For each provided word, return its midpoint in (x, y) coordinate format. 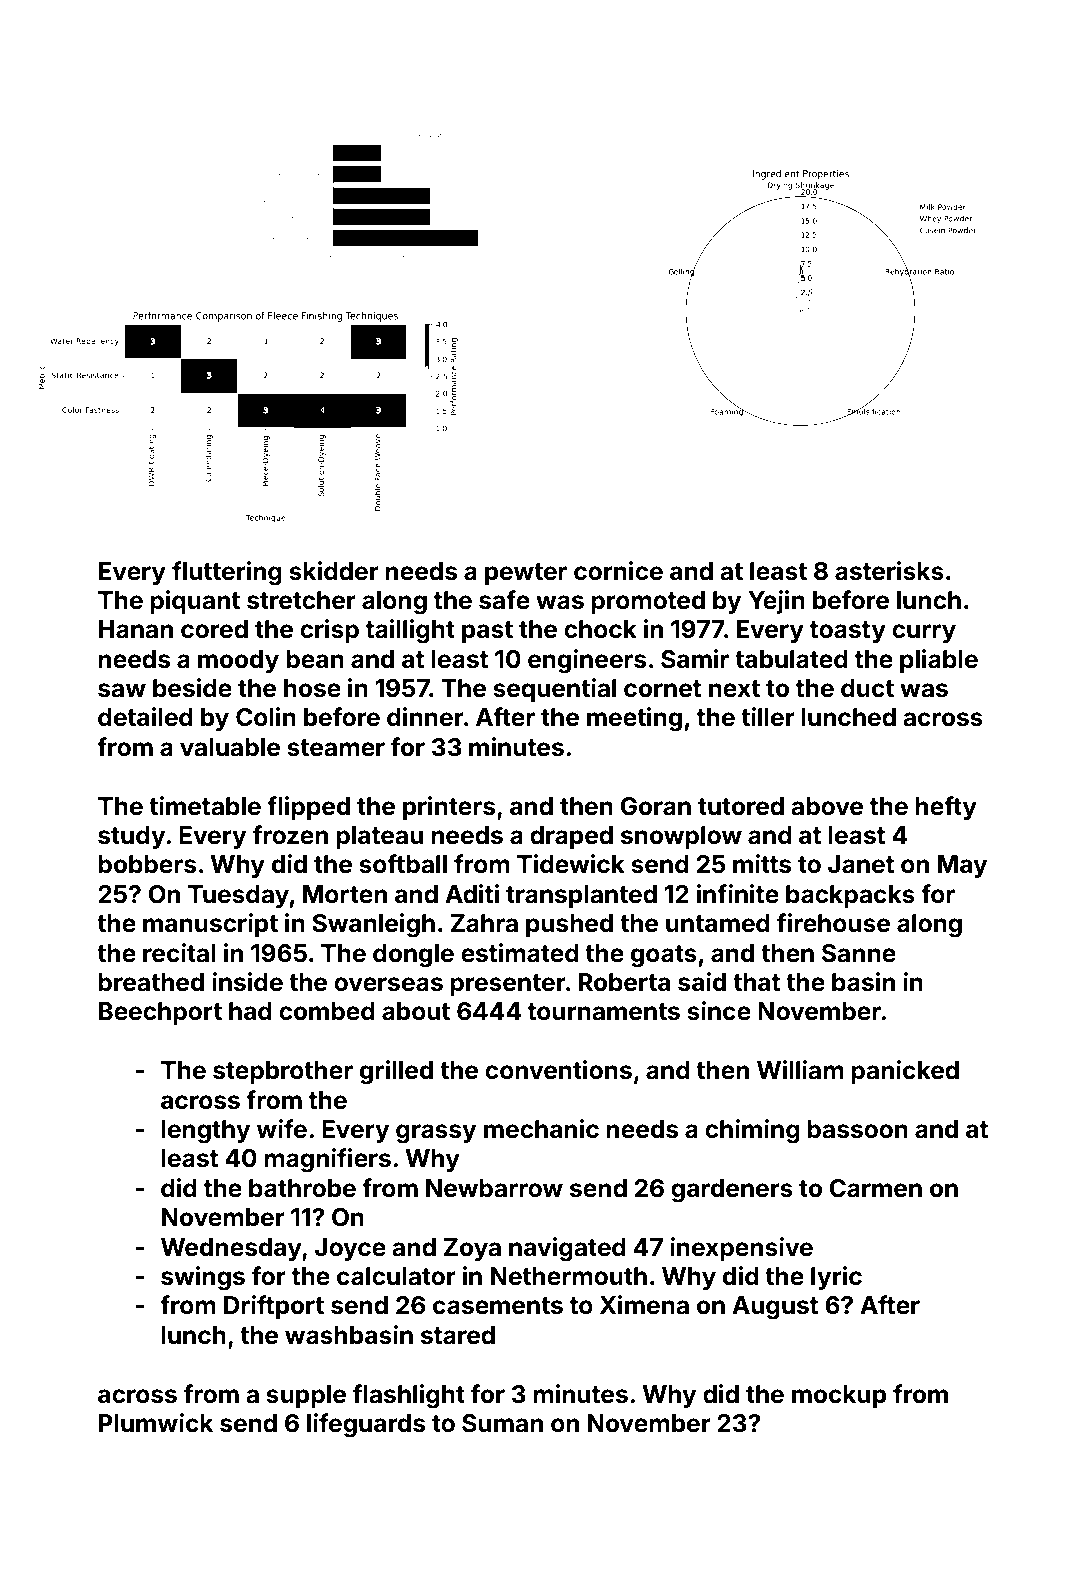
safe (504, 600)
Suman (502, 1423)
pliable (939, 661)
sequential (554, 690)
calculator (396, 1276)
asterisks (889, 571)
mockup (839, 1396)
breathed (151, 982)
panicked (905, 1072)
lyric (836, 1278)
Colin (266, 717)
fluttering (227, 573)
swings (203, 1278)
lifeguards (366, 1425)
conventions (558, 1070)
